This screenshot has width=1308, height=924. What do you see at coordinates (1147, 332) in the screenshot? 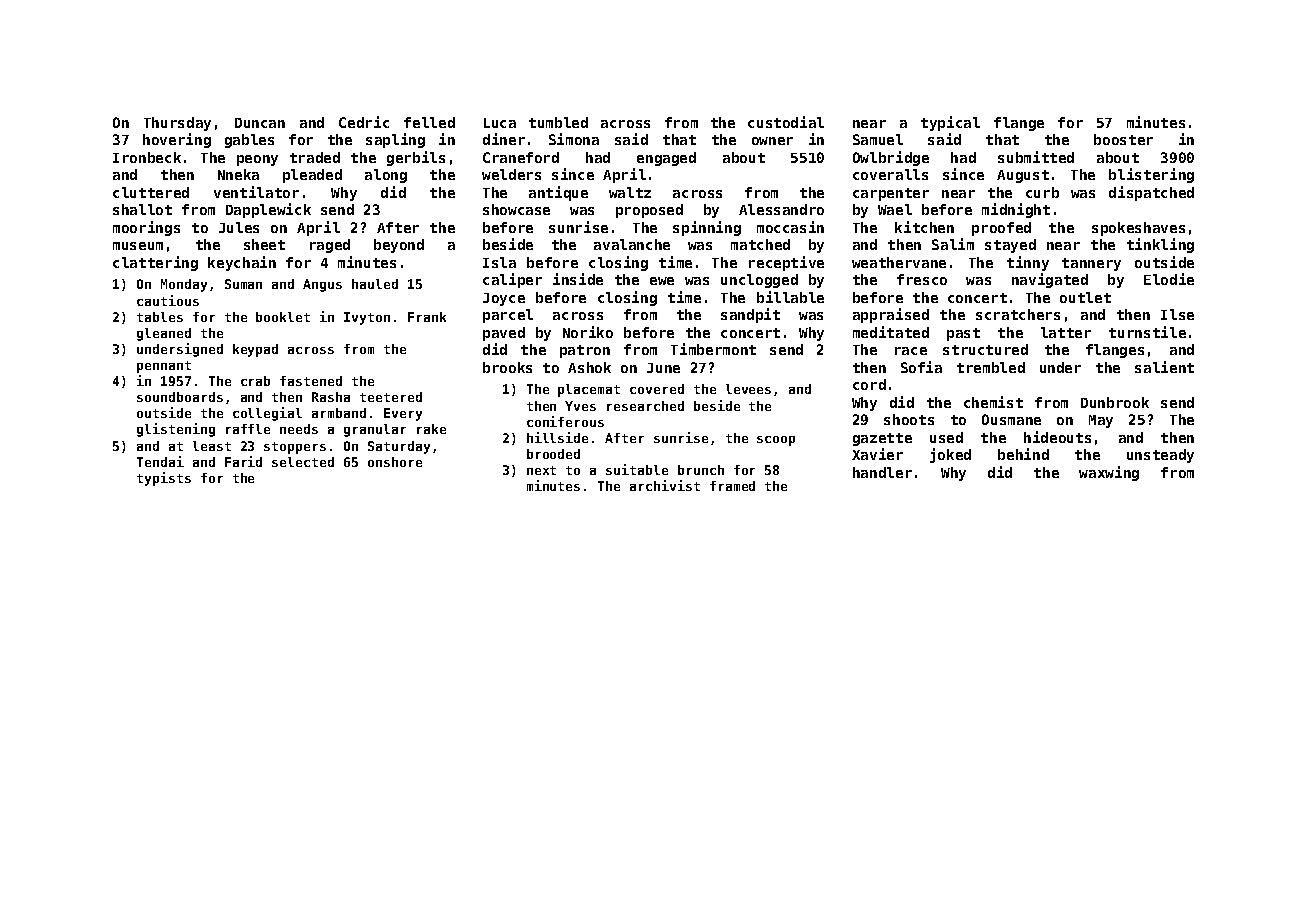
I see `turnstile` at bounding box center [1147, 332].
